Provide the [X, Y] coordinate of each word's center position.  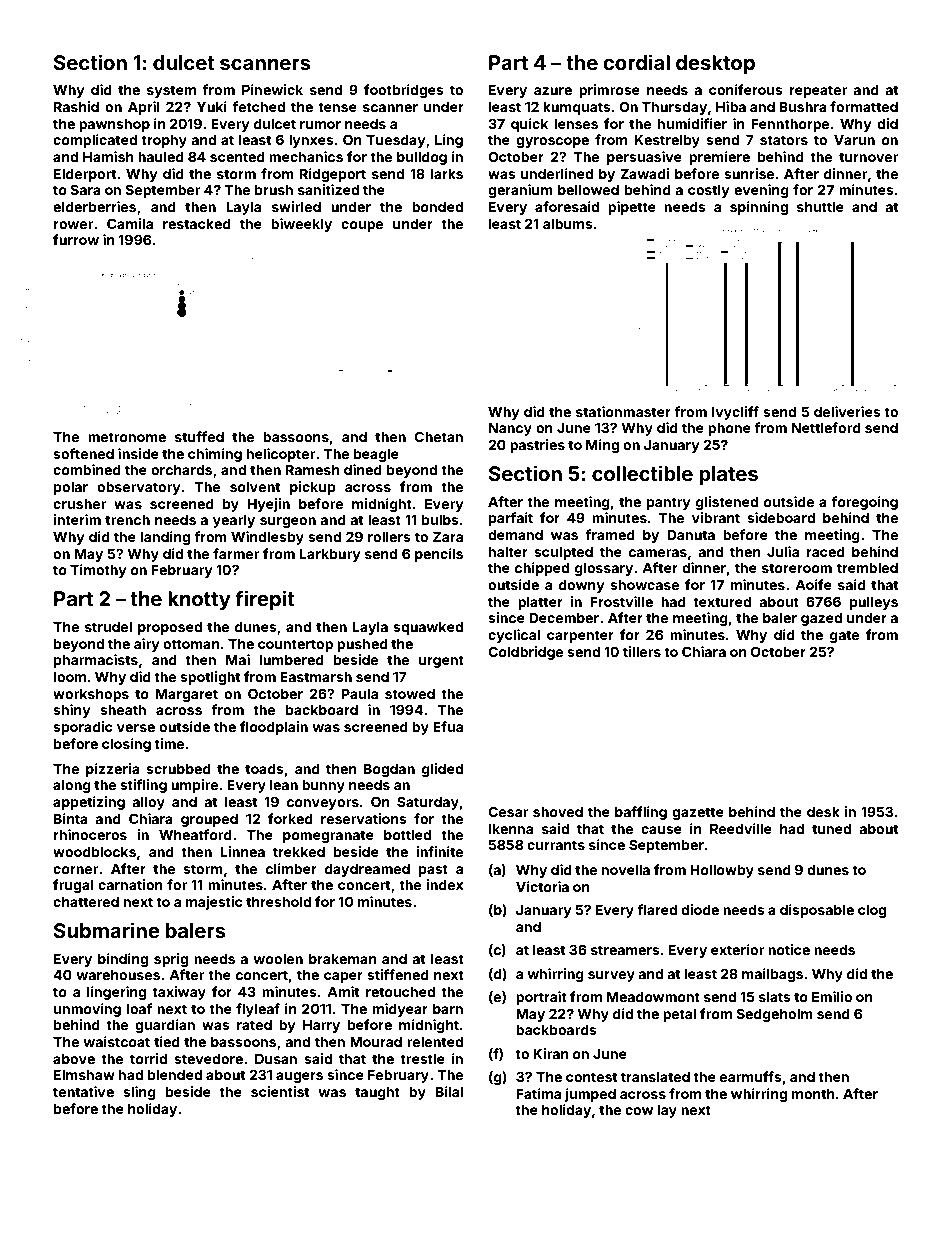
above [74, 1059]
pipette [632, 208]
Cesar [508, 811]
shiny [72, 711]
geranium [520, 191]
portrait [541, 998]
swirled [296, 206]
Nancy [510, 429]
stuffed [199, 436]
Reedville [741, 828]
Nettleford [826, 427]
